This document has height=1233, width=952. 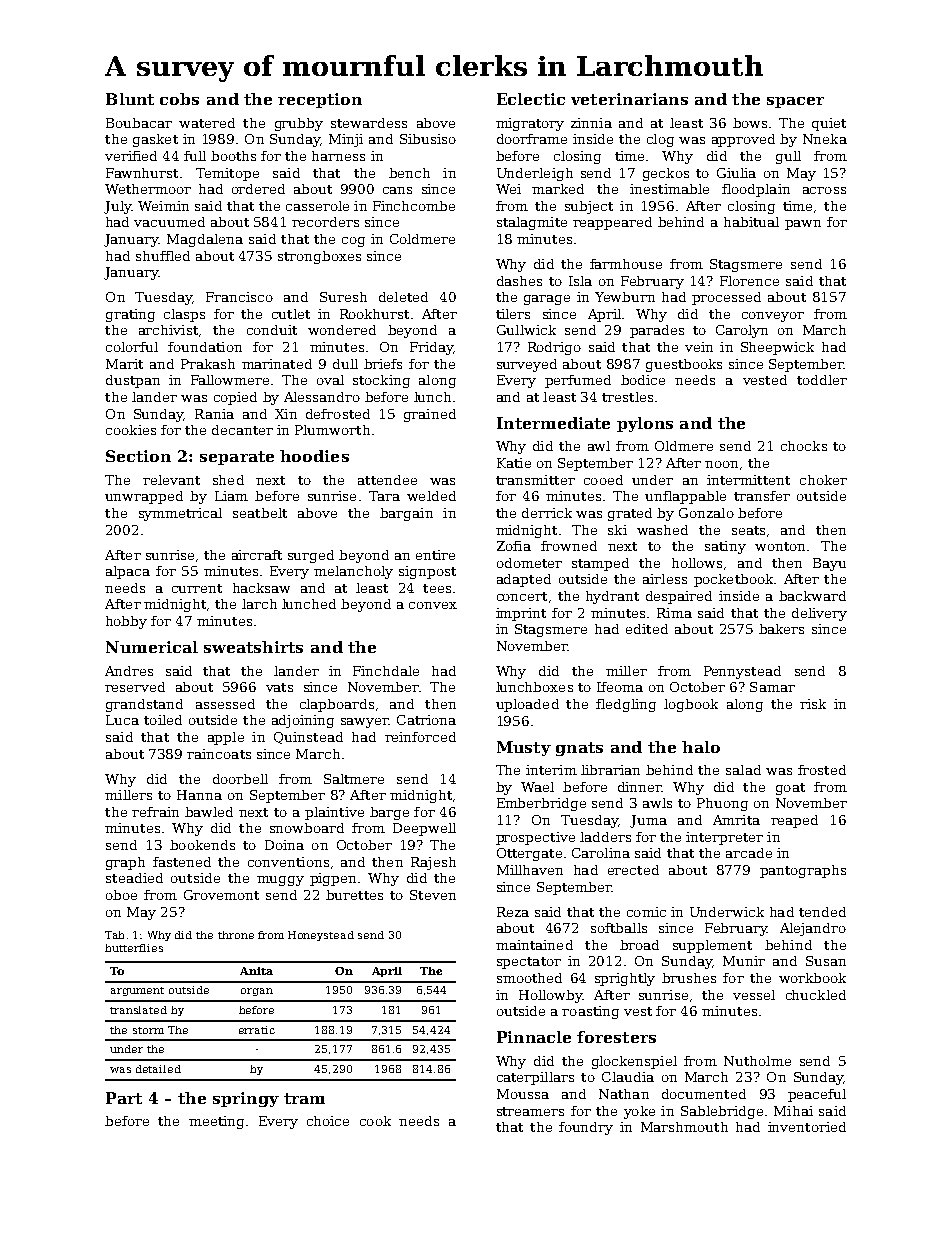 I want to click on farmhouse, so click(x=626, y=264).
